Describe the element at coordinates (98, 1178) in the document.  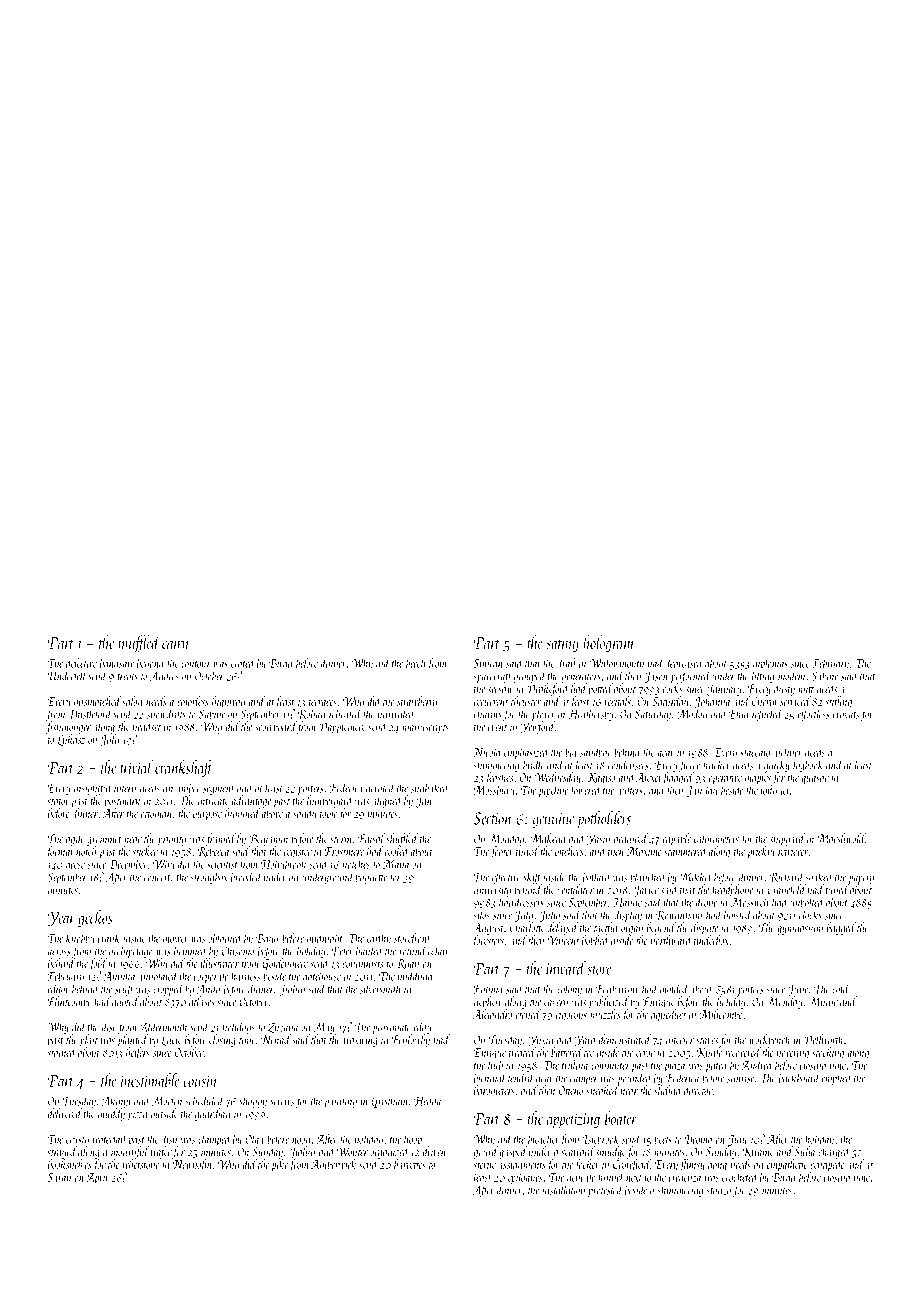
I see `April` at that location.
